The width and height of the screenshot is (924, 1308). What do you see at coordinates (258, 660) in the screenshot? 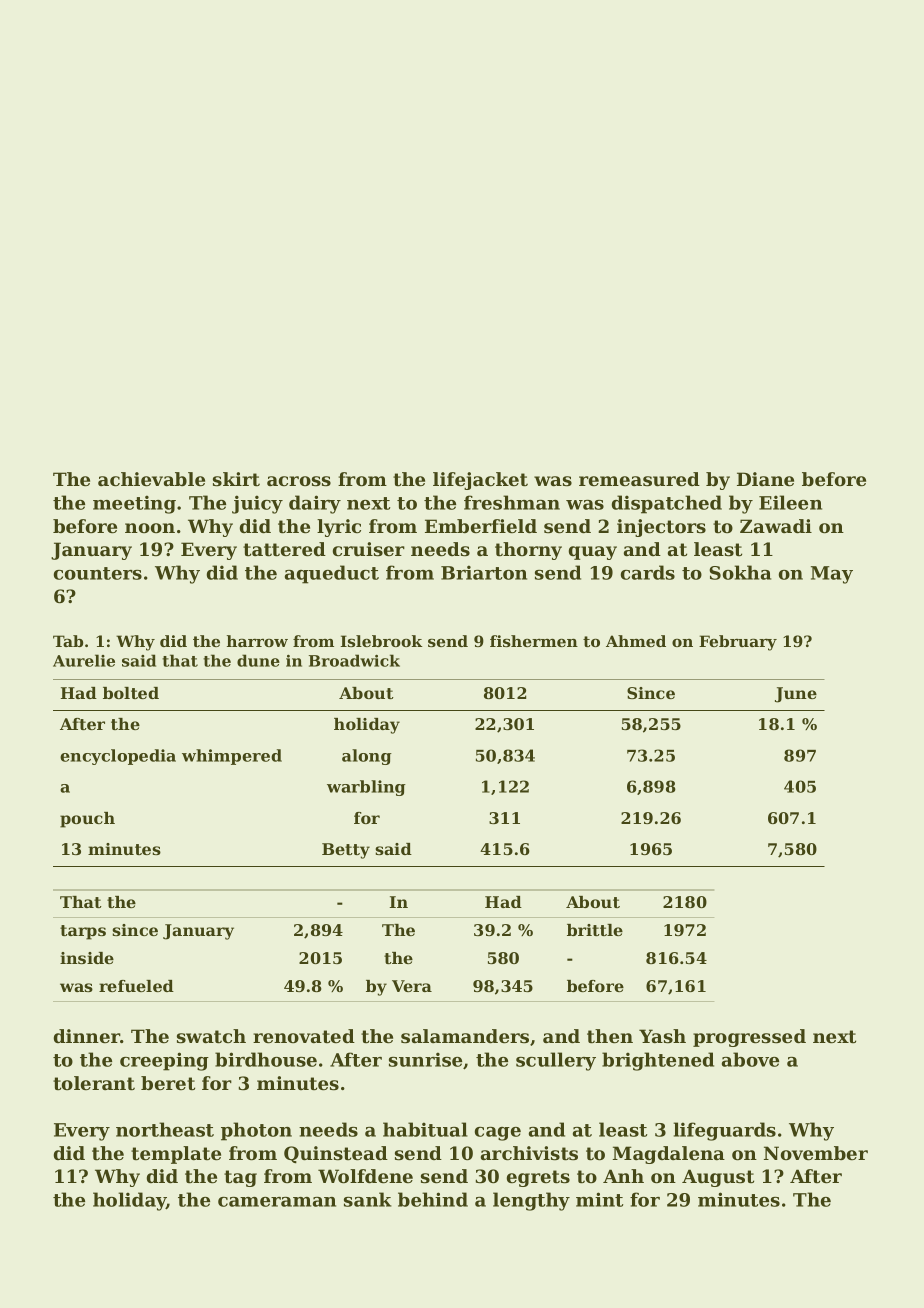
I see `dune` at bounding box center [258, 660].
